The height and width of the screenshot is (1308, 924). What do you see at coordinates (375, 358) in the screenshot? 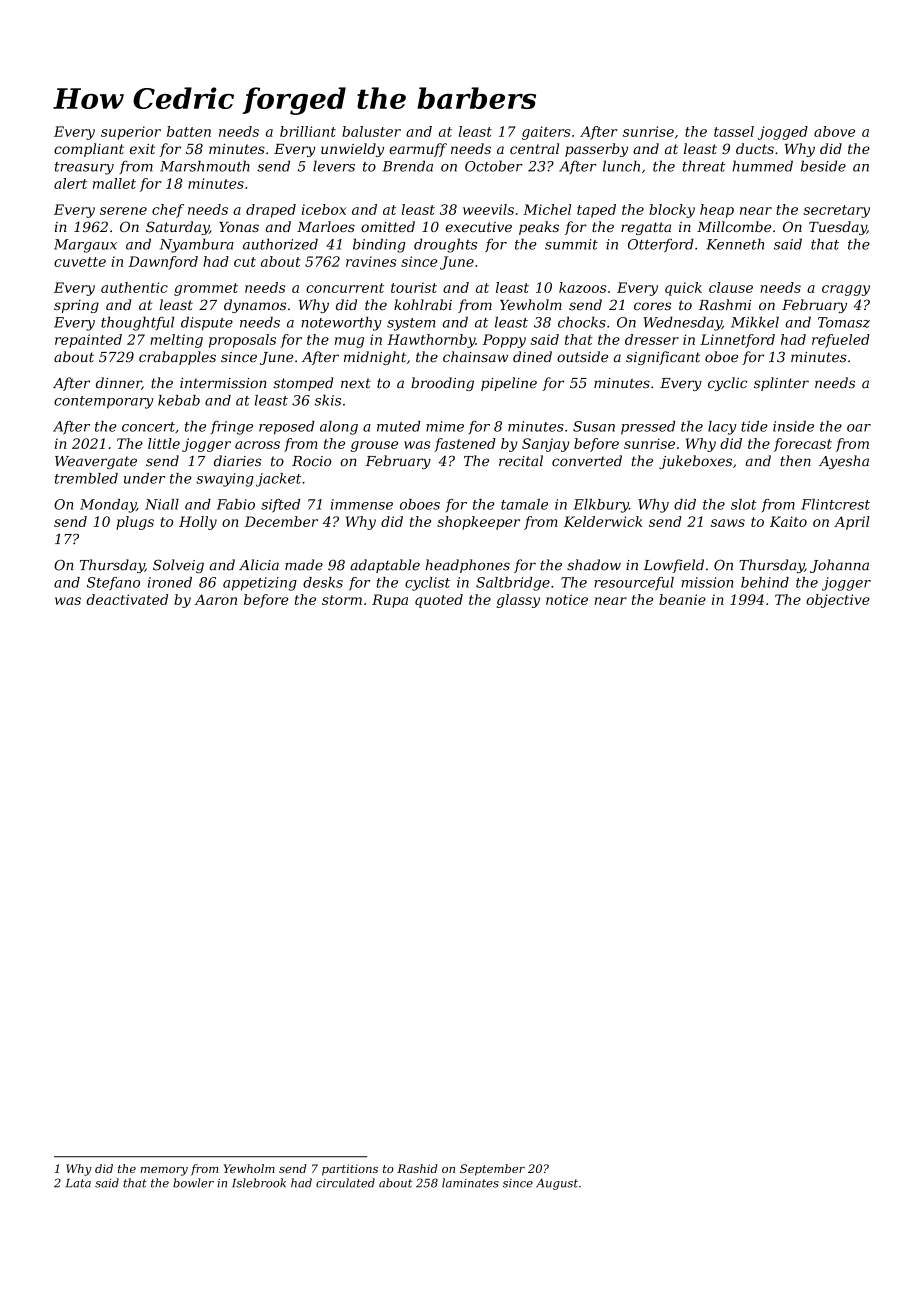
I see `midnight` at bounding box center [375, 358].
